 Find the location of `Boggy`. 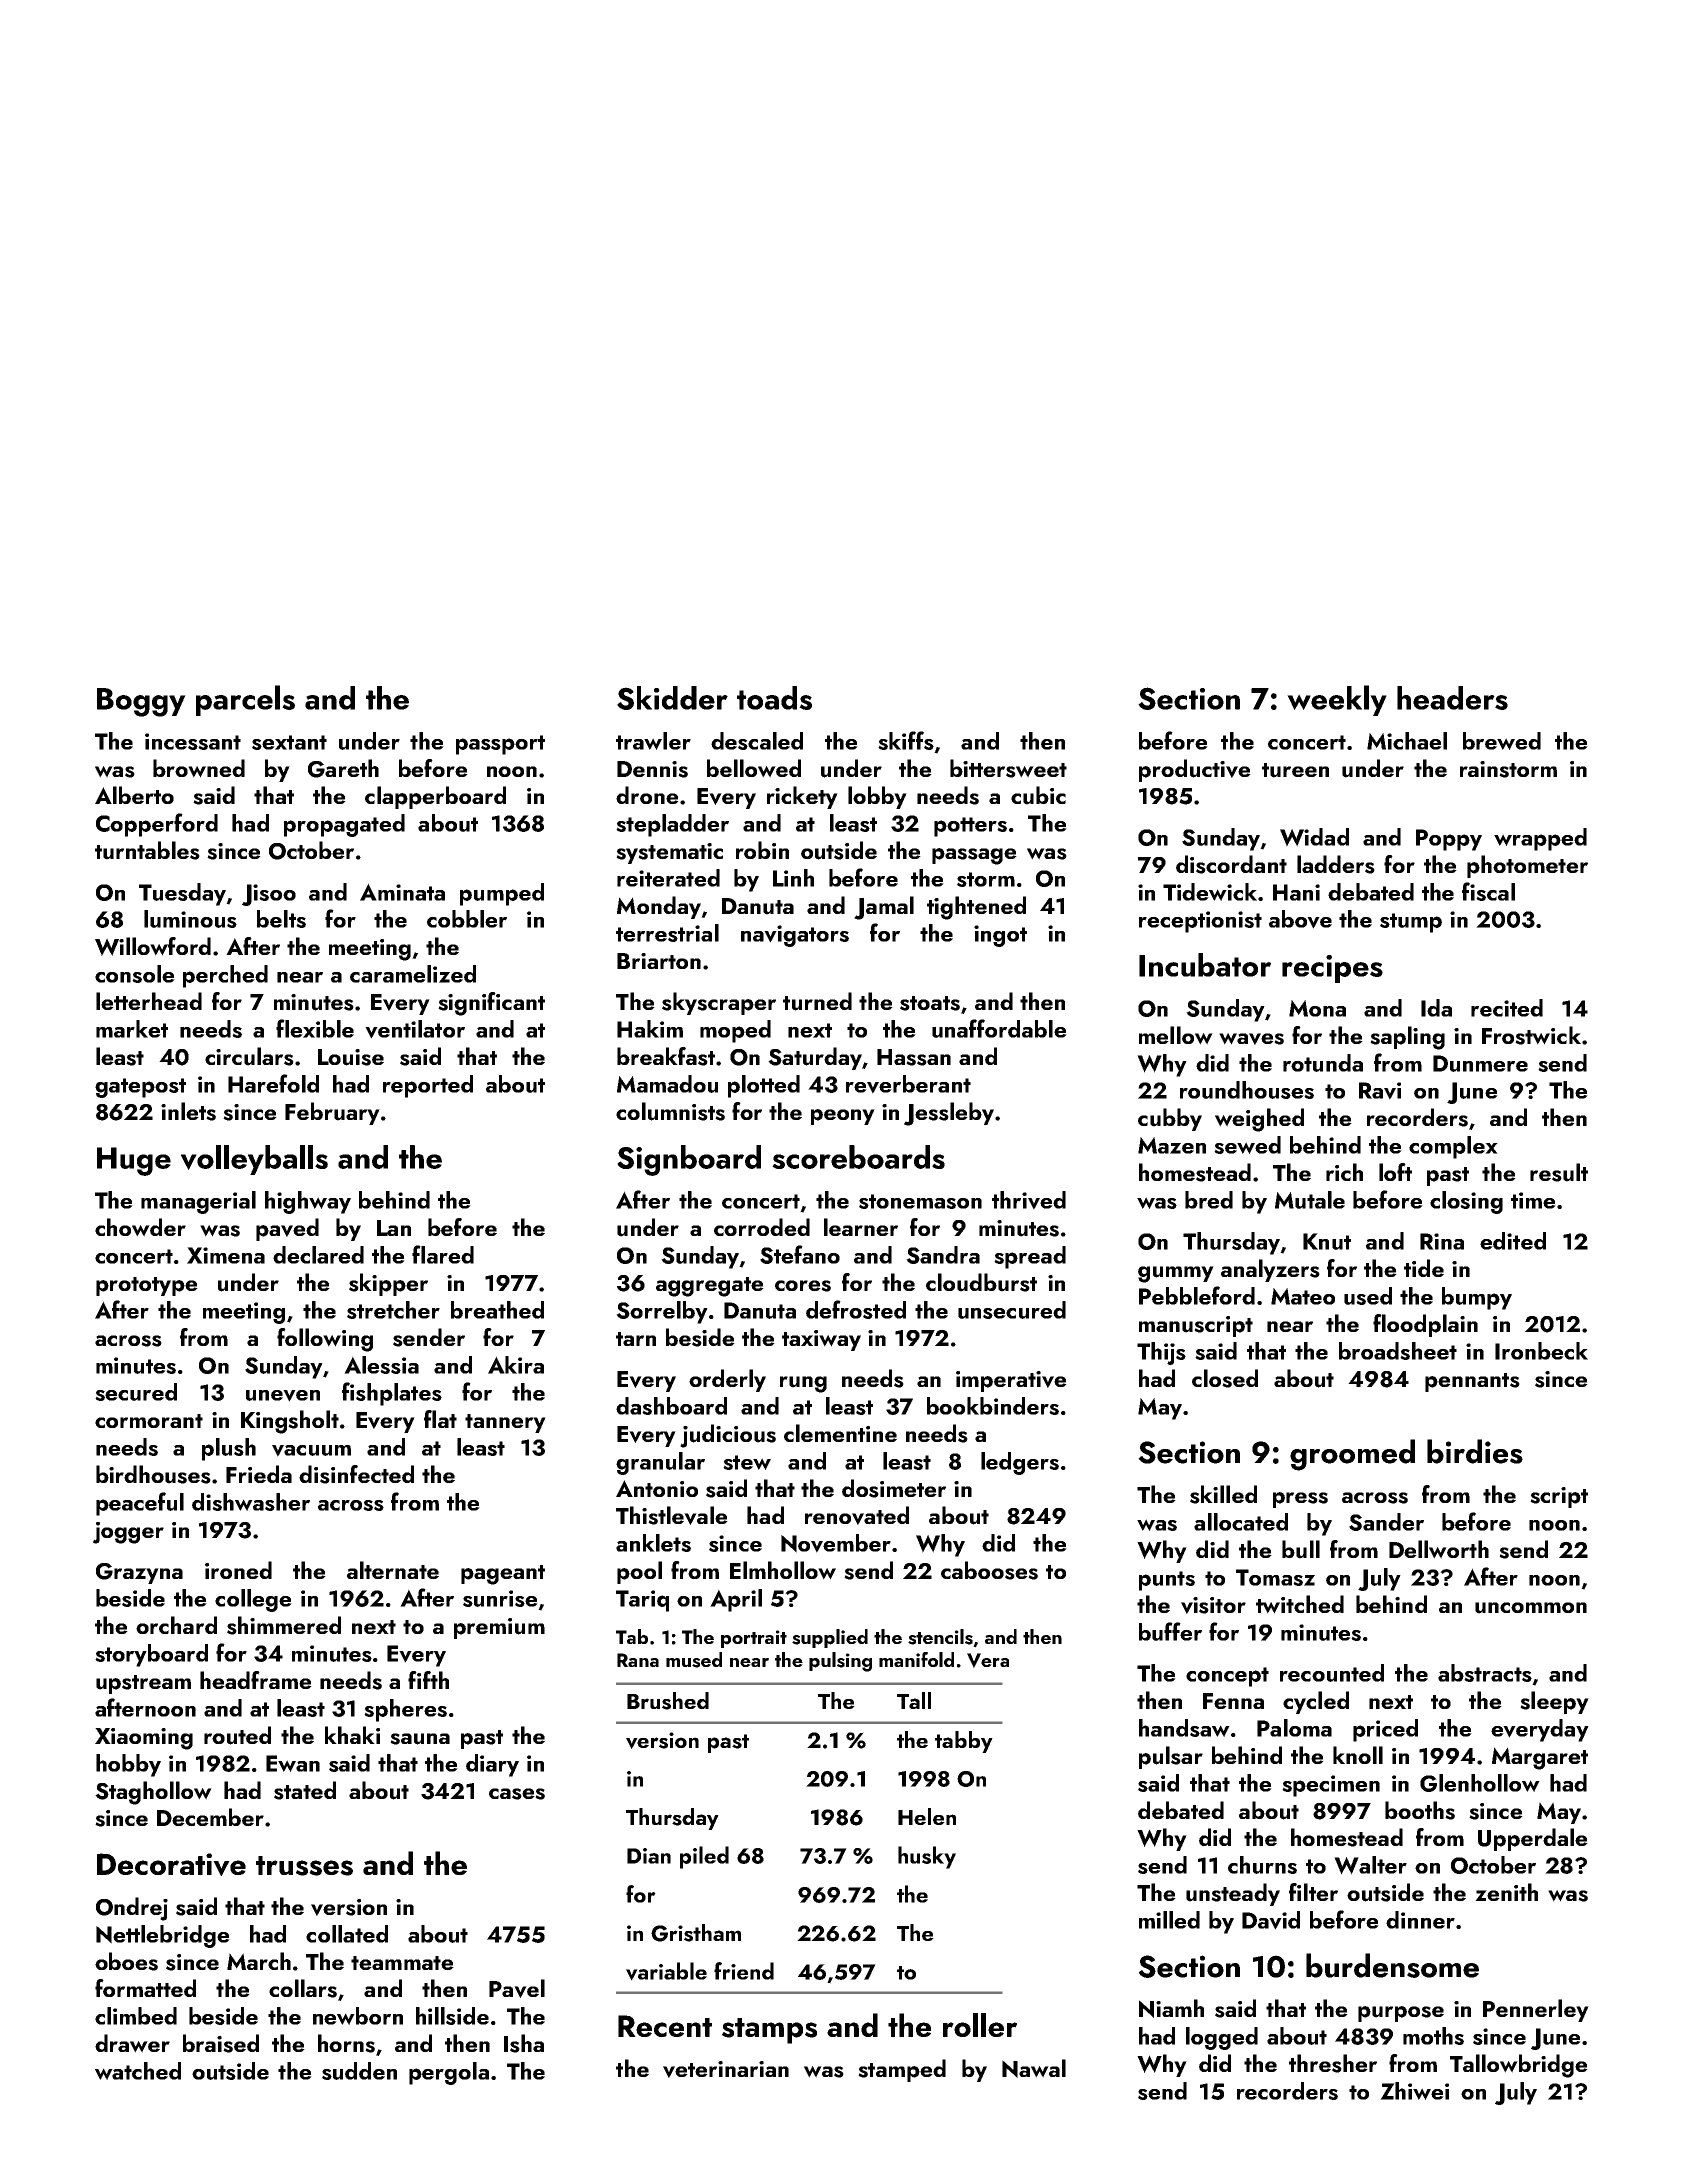

Boggy is located at coordinates (141, 702).
